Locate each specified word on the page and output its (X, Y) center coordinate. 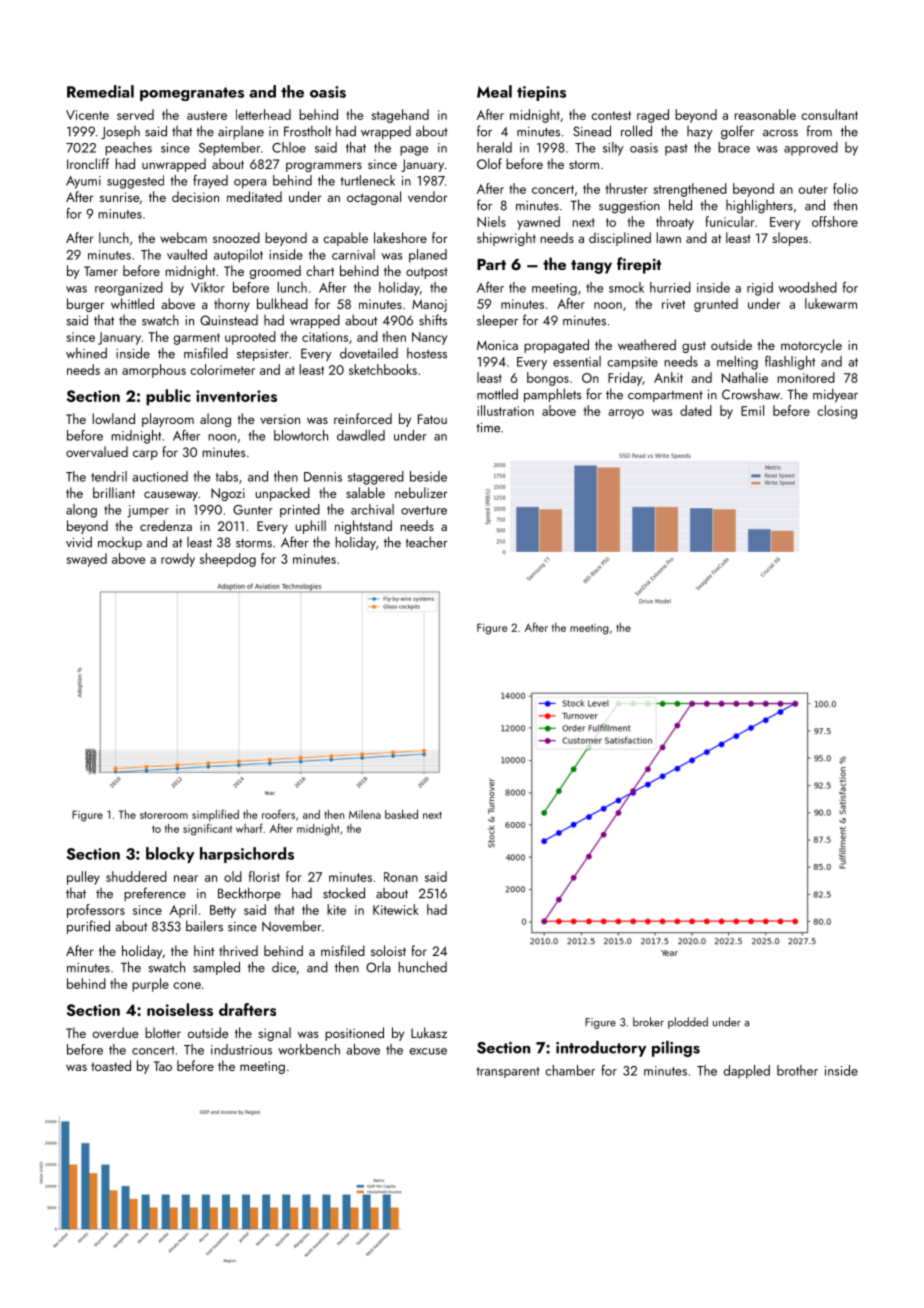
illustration (505, 410)
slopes (790, 239)
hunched (423, 967)
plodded (688, 1023)
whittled (132, 303)
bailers (204, 926)
